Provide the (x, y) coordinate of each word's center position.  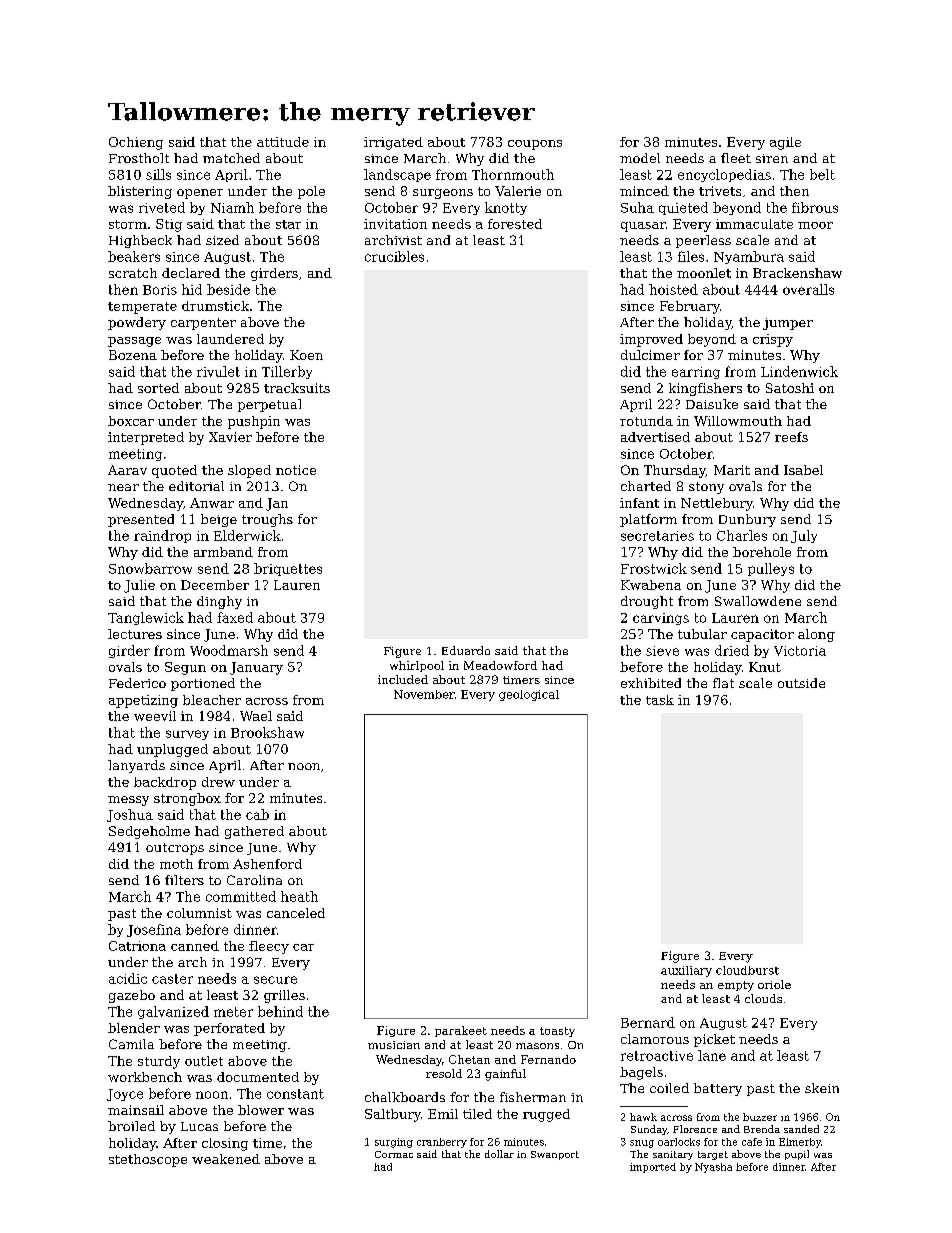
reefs (791, 437)
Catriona (137, 946)
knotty (506, 208)
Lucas (199, 1126)
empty (736, 986)
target (713, 1155)
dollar (499, 1154)
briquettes (288, 569)
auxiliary (686, 971)
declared (191, 273)
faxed (235, 617)
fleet (736, 158)
